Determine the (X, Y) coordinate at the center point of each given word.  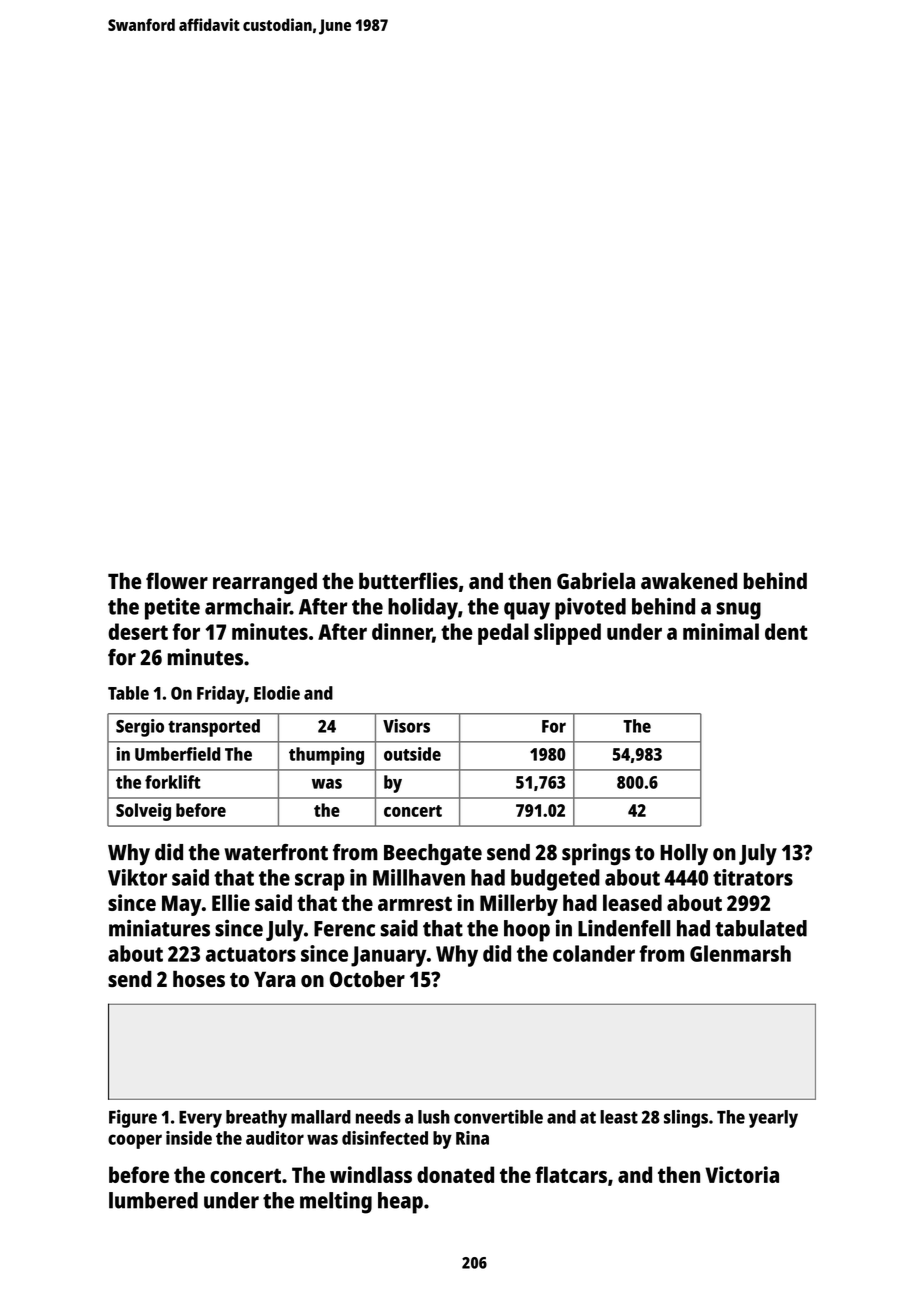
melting (336, 1202)
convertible (498, 1117)
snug (738, 611)
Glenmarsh (740, 953)
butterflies (408, 580)
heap (400, 1203)
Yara (274, 979)
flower (177, 580)
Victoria (742, 1174)
